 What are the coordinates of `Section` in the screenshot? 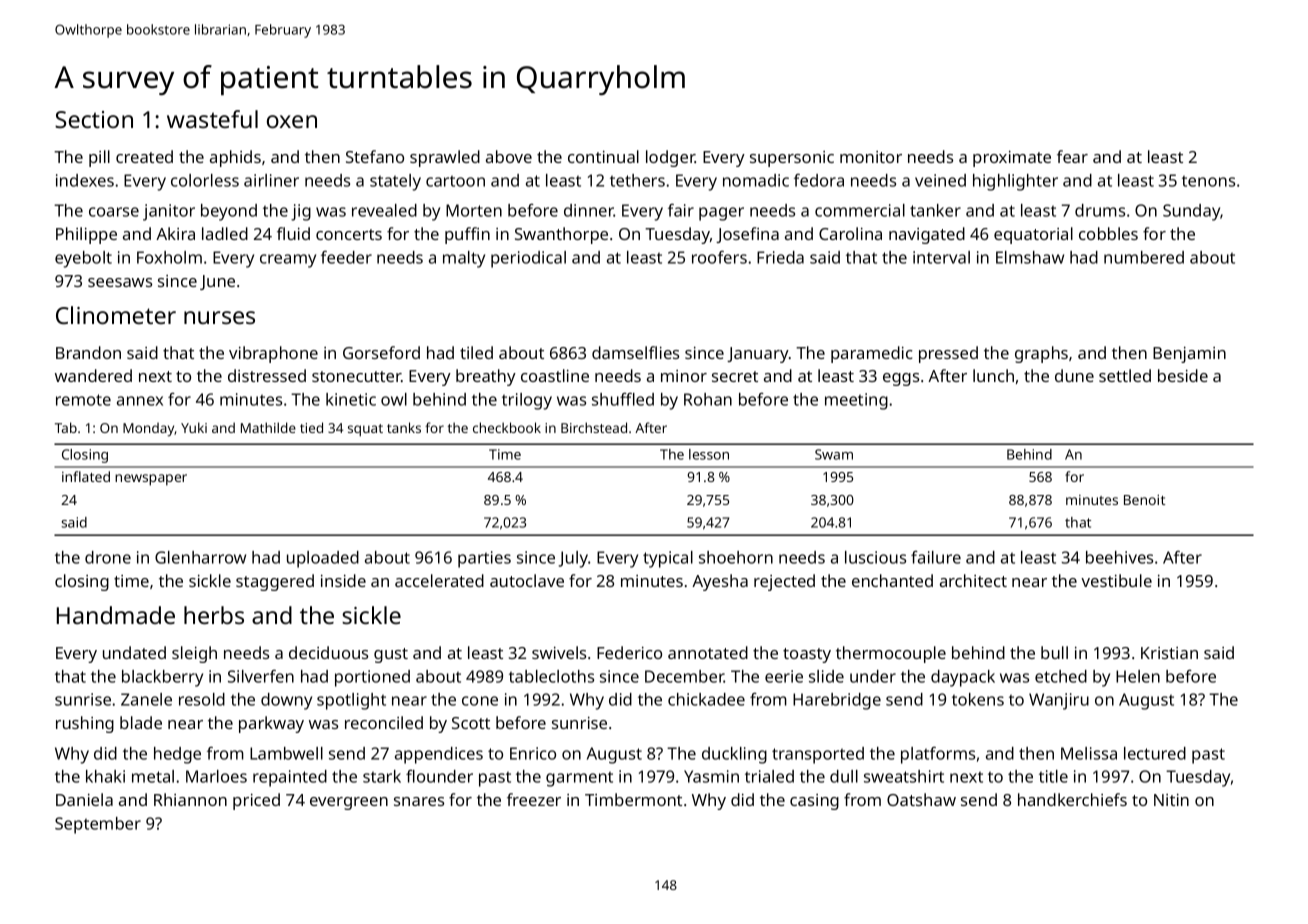 It's located at (94, 119).
